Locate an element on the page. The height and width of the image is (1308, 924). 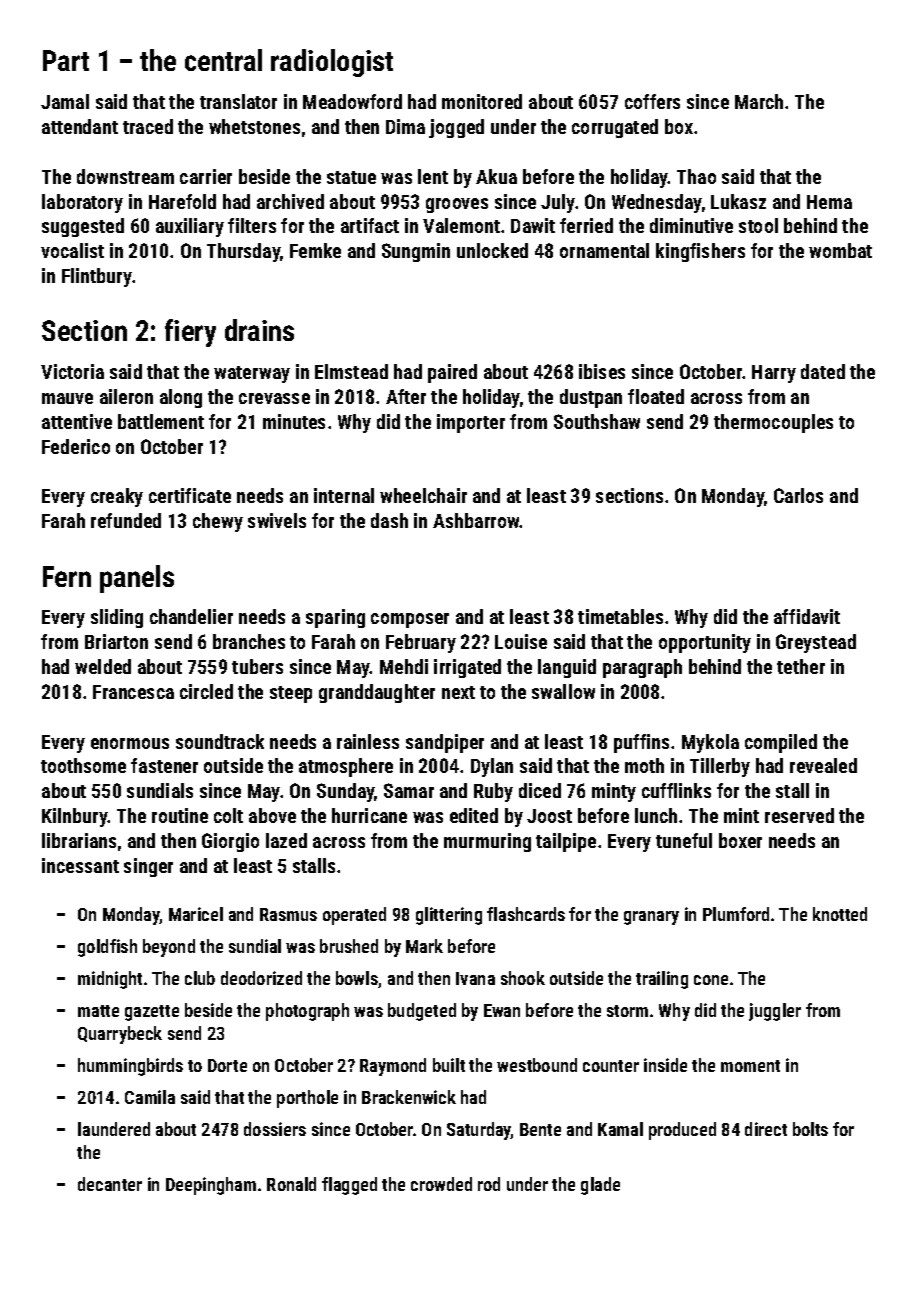
Camila is located at coordinates (150, 1097).
